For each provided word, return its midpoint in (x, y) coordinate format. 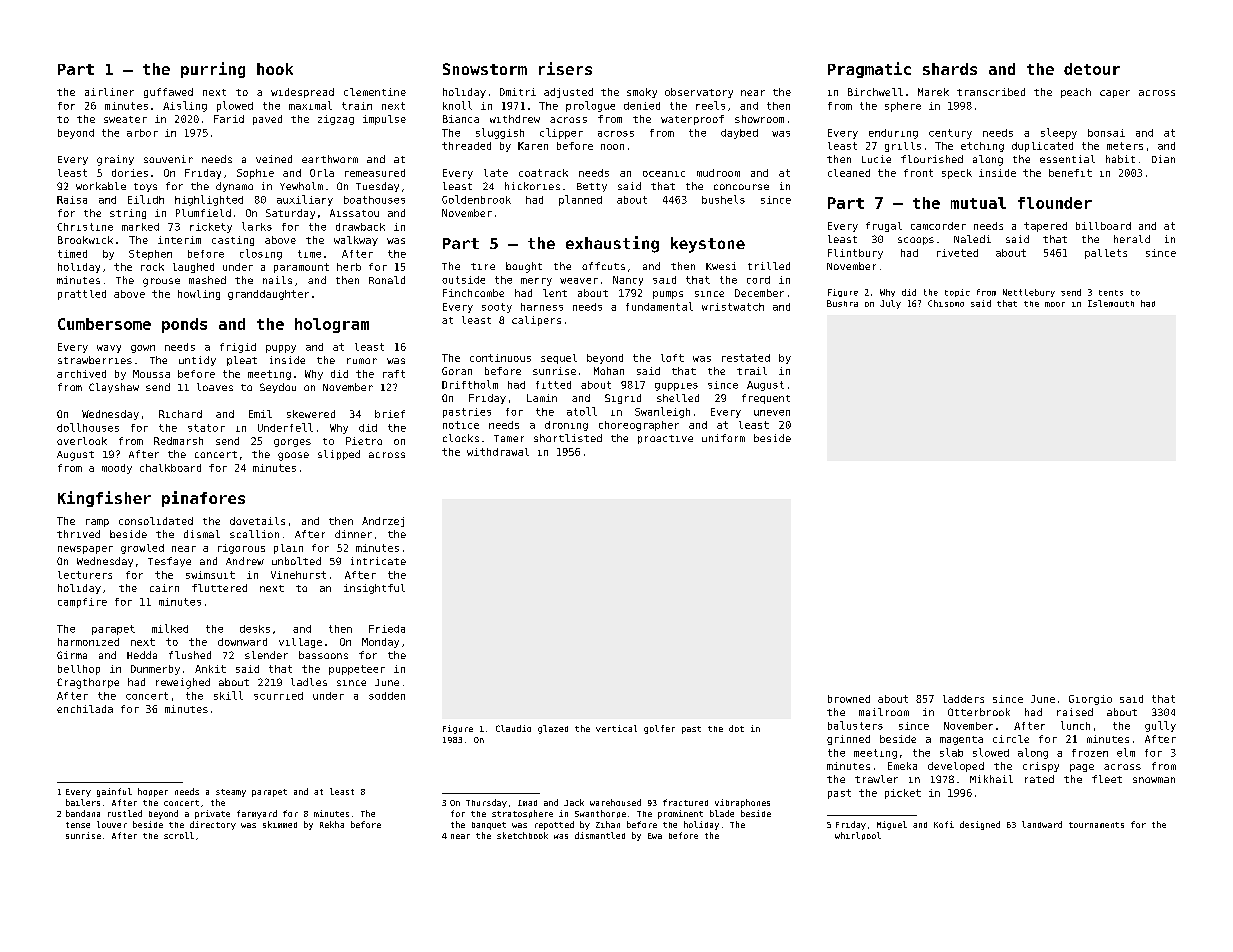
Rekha (332, 824)
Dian (1163, 159)
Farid (229, 119)
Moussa (151, 374)
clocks (461, 438)
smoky (642, 93)
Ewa (655, 836)
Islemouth (1111, 303)
